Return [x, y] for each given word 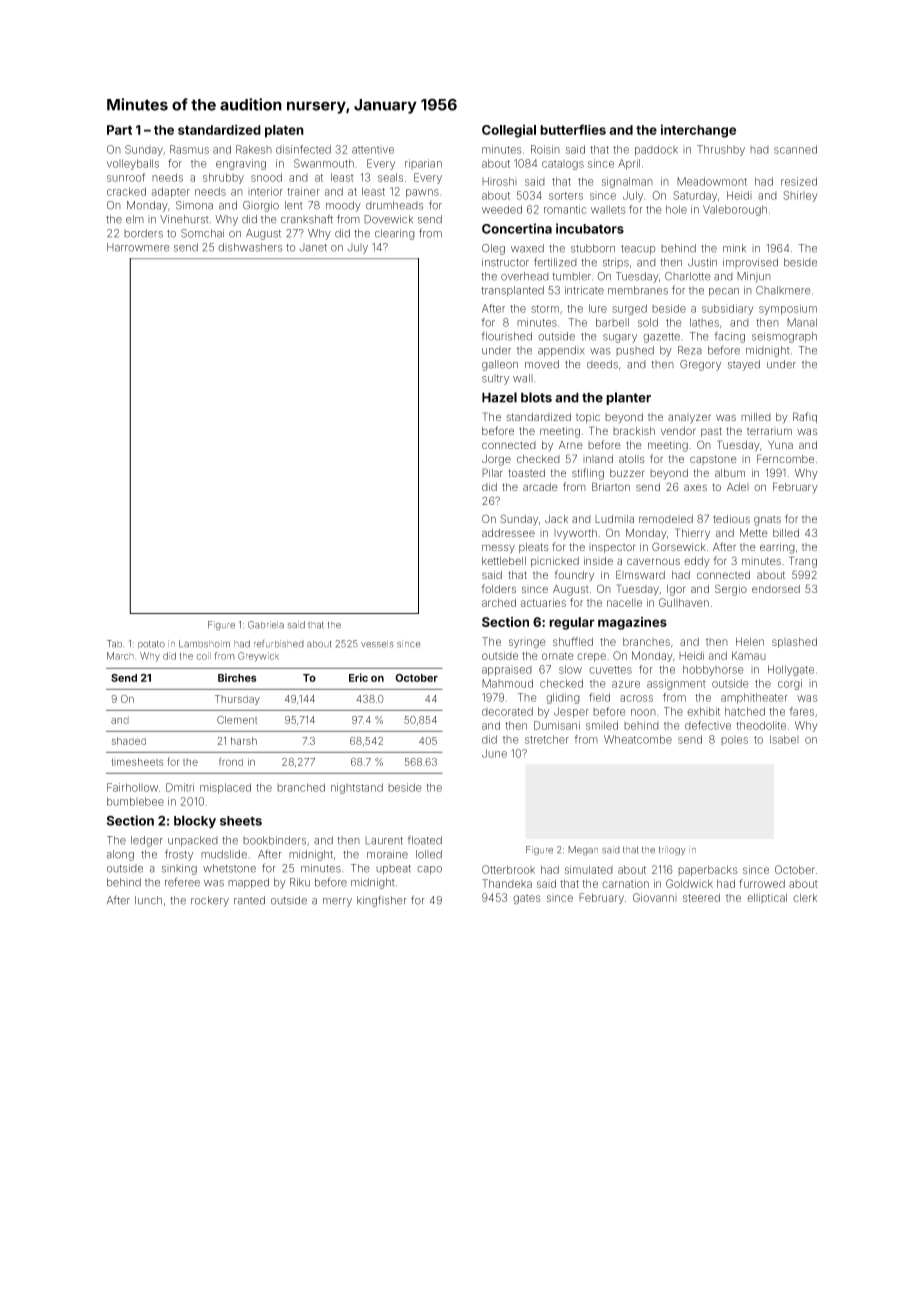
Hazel [499, 397]
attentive [373, 149]
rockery [210, 901]
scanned [795, 149]
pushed [635, 351]
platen [284, 131]
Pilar [492, 472]
